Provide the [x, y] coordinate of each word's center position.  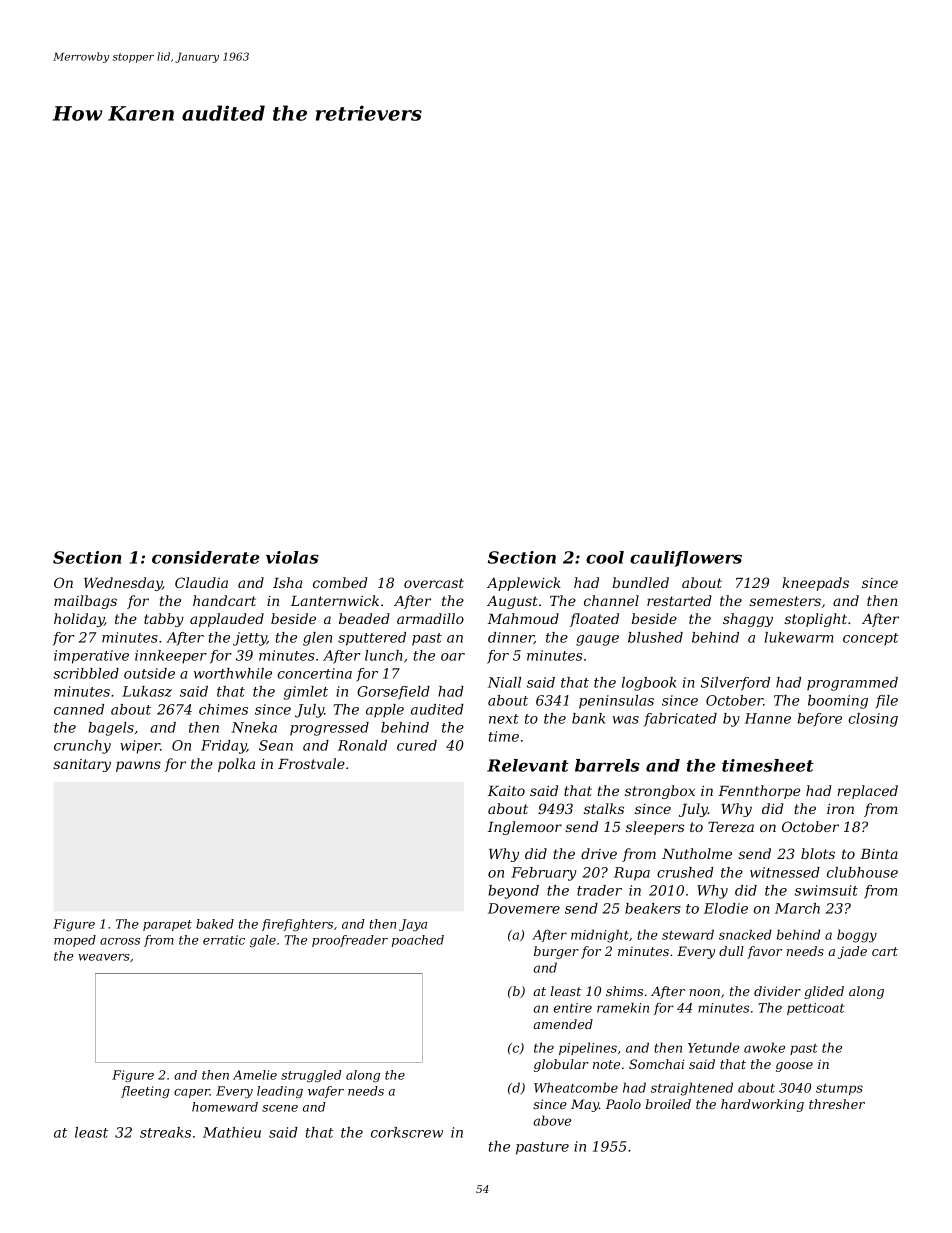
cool [605, 557]
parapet [167, 925]
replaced [867, 792]
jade [852, 952]
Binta [879, 854]
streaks [165, 1132]
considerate [205, 557]
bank [588, 718]
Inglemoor [525, 828]
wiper [140, 747]
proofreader [350, 941]
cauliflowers [686, 559]
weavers [104, 957]
